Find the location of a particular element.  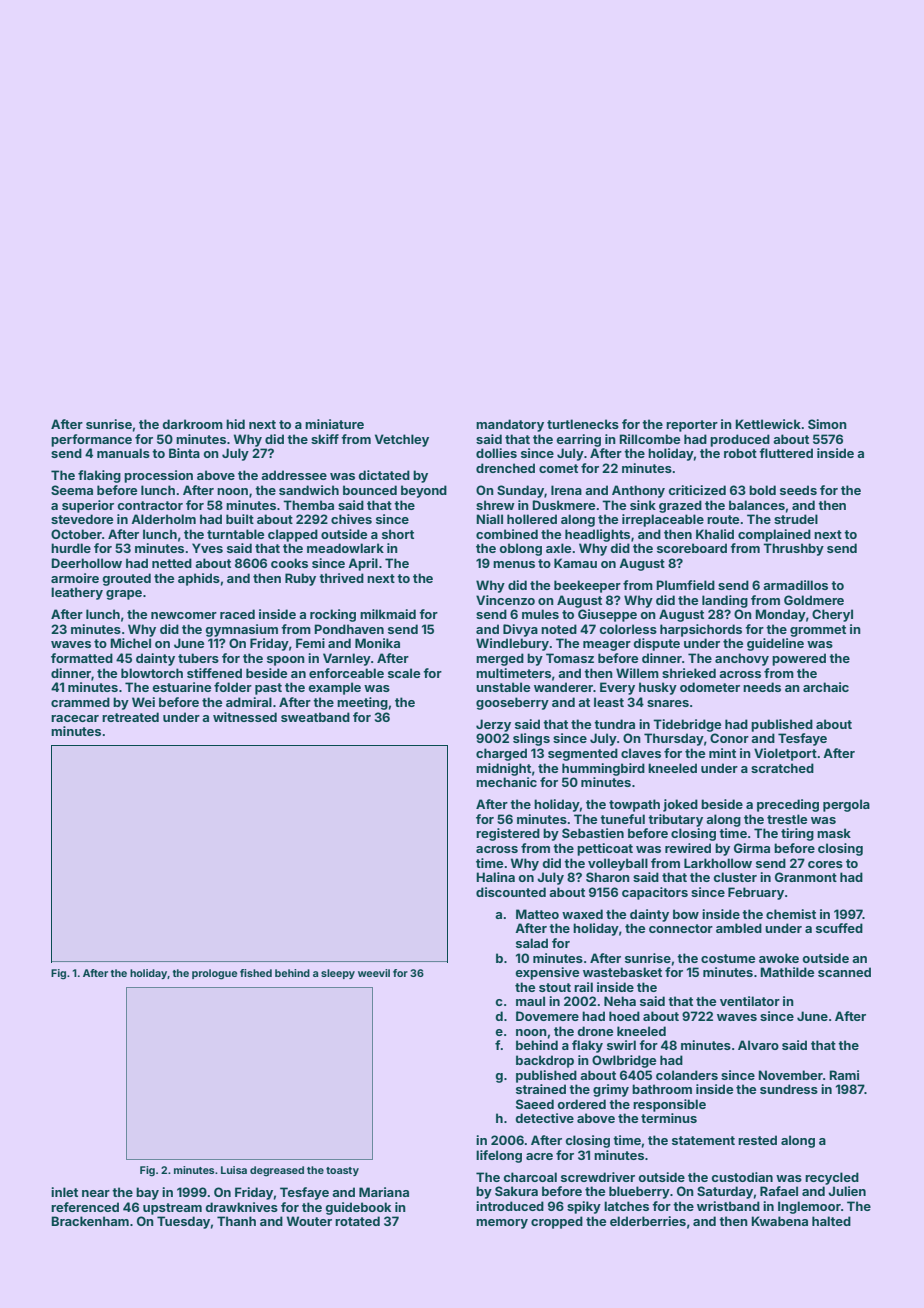

scuffed is located at coordinates (839, 928).
